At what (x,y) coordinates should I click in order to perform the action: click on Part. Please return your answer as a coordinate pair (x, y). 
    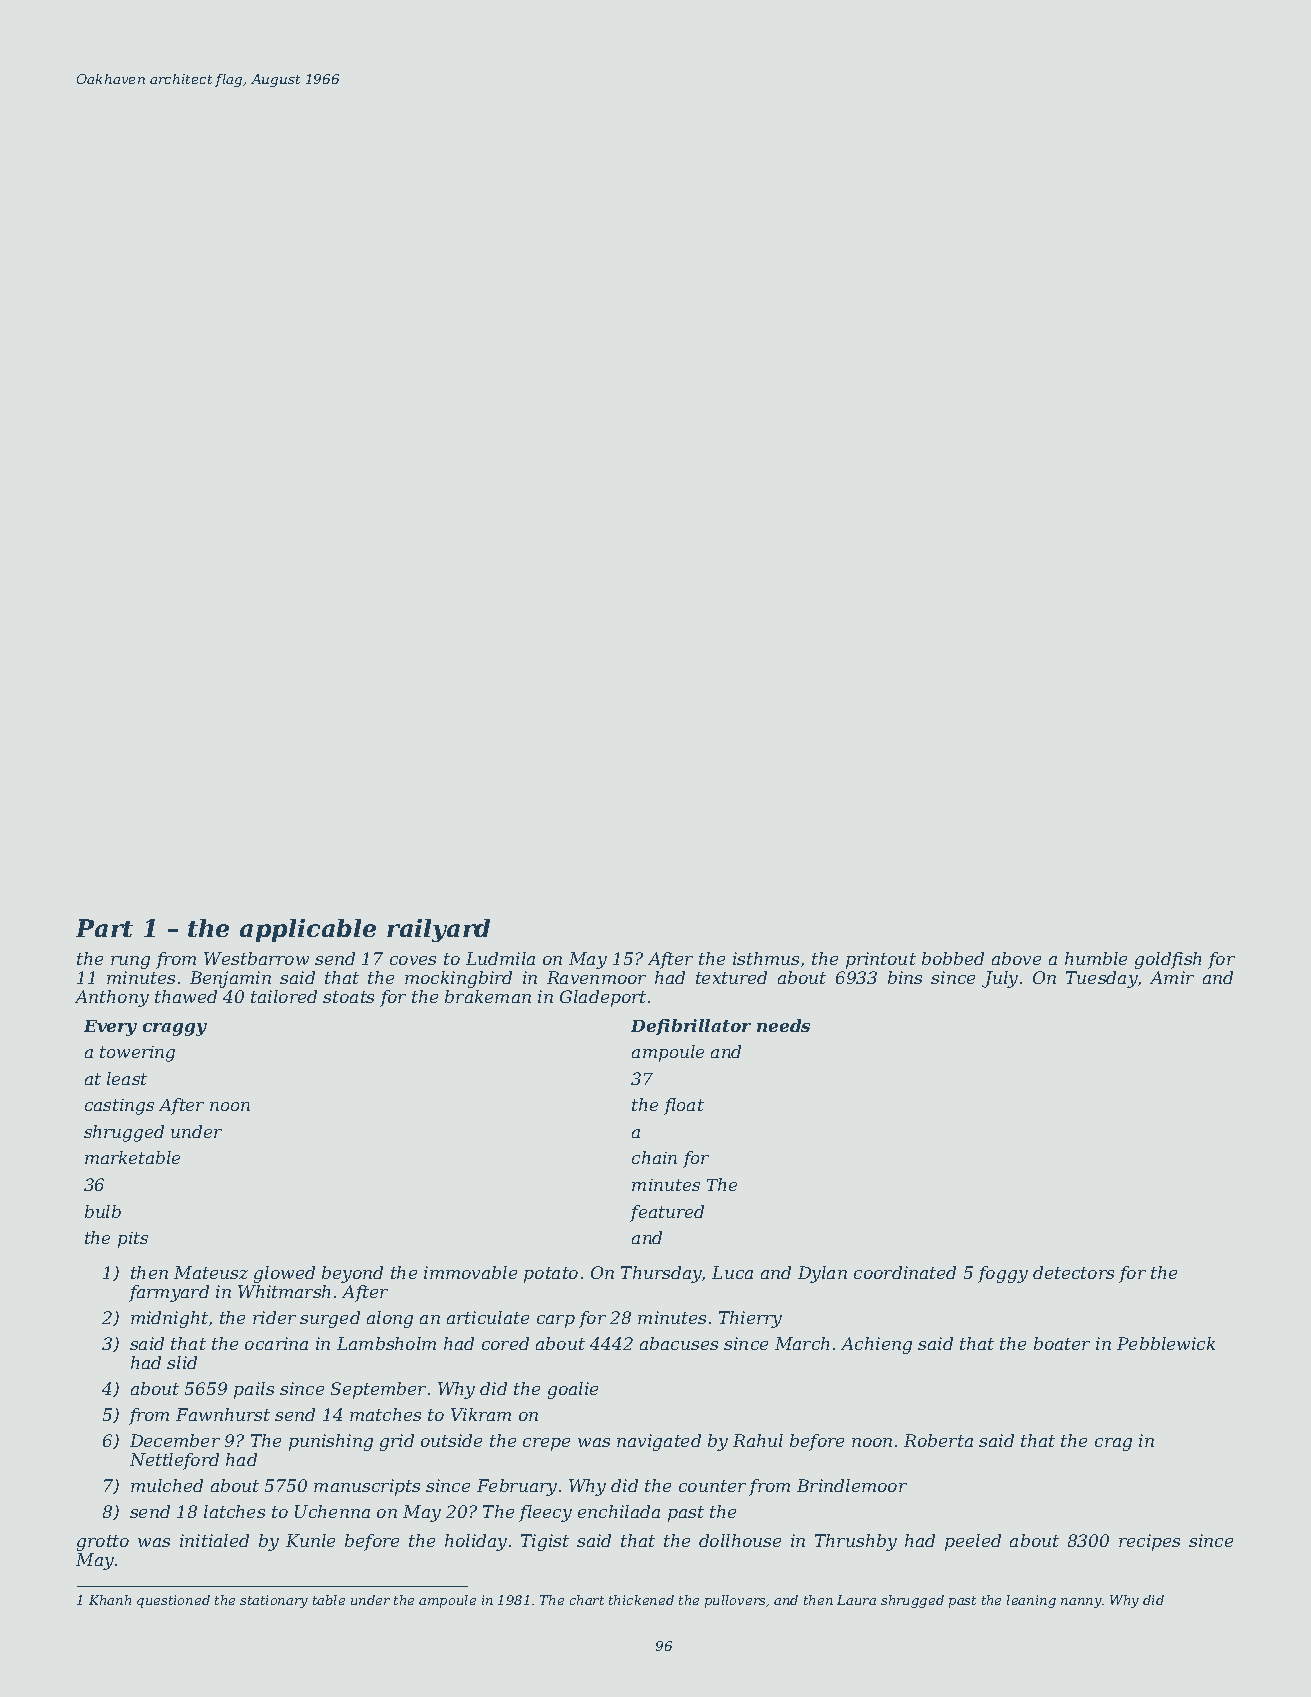
    Looking at the image, I should click on (104, 928).
